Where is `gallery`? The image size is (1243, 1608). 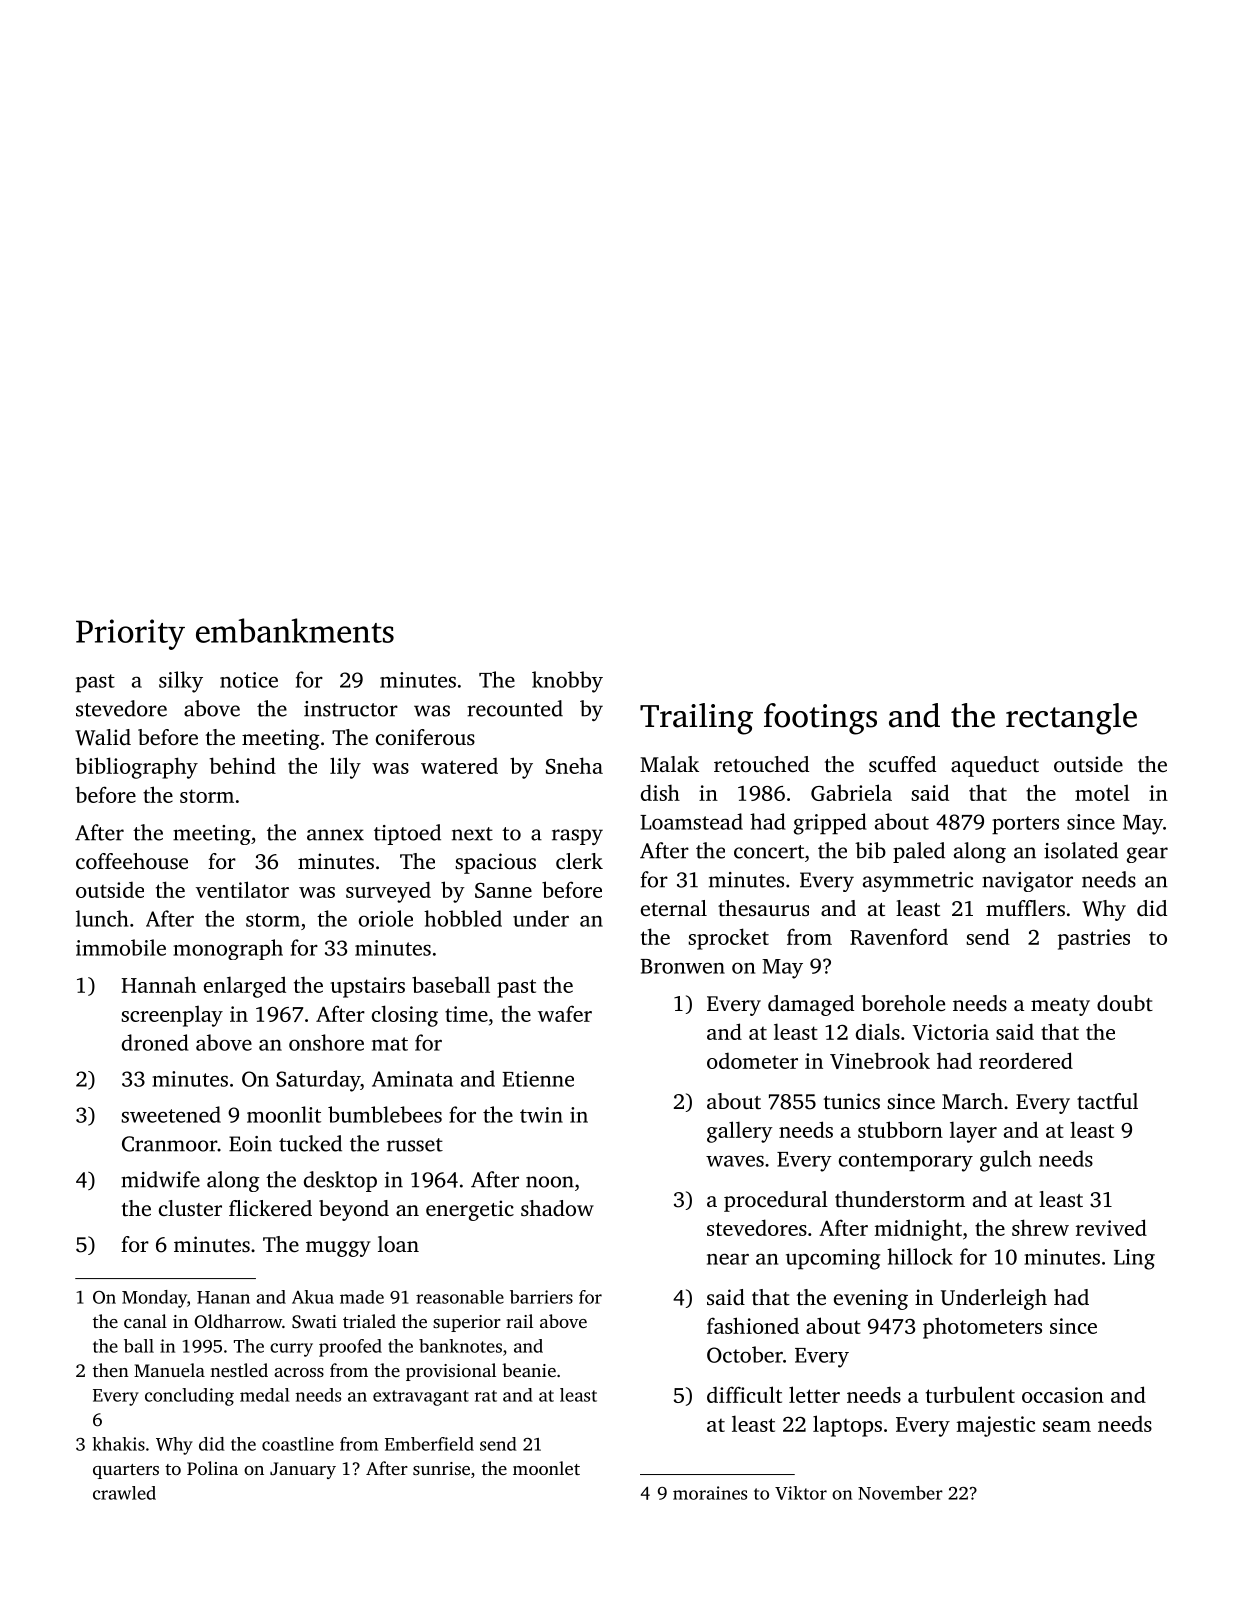
gallery is located at coordinates (740, 1132).
